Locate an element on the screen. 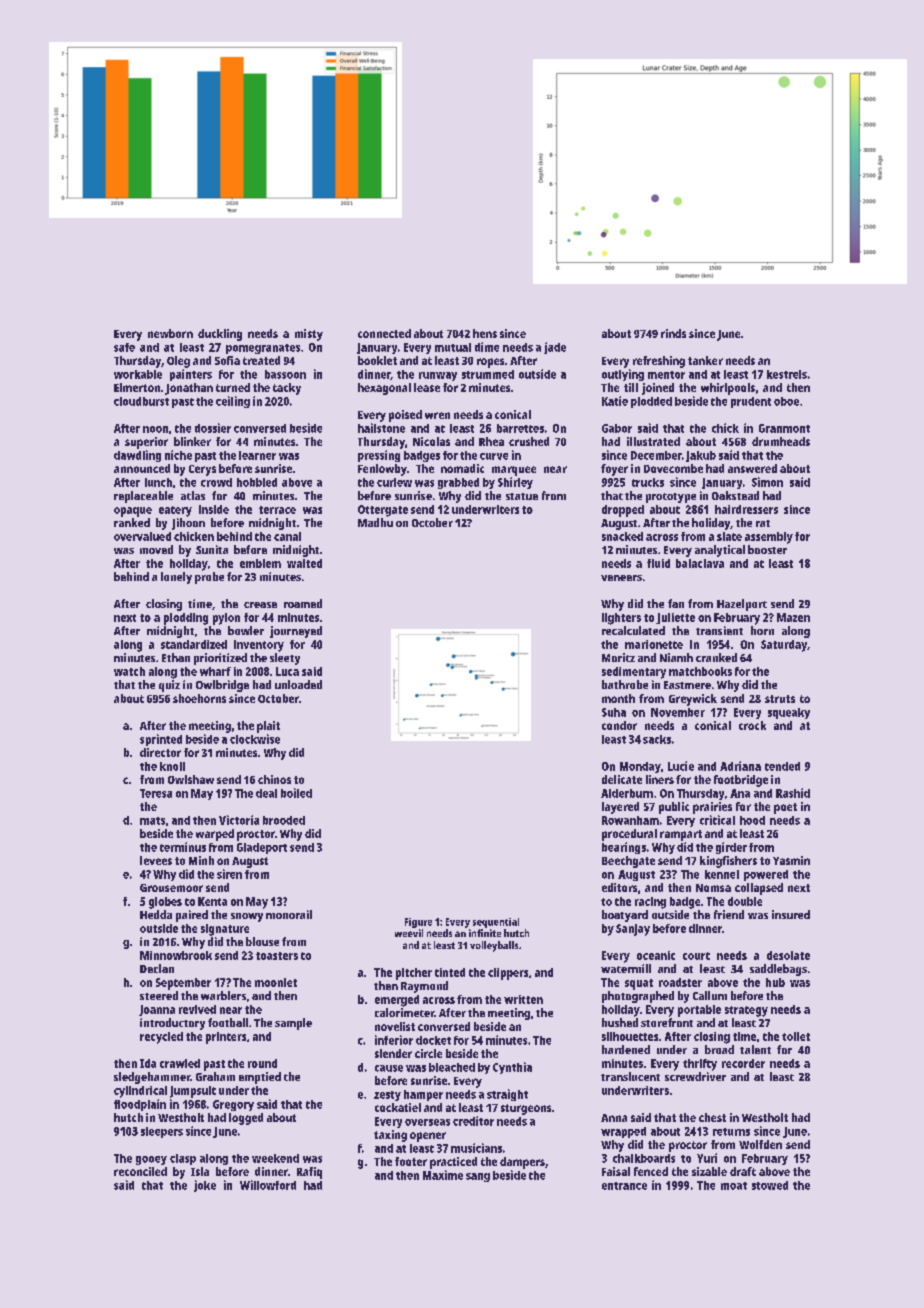 The width and height of the screenshot is (924, 1308). terrace is located at coordinates (277, 510).
